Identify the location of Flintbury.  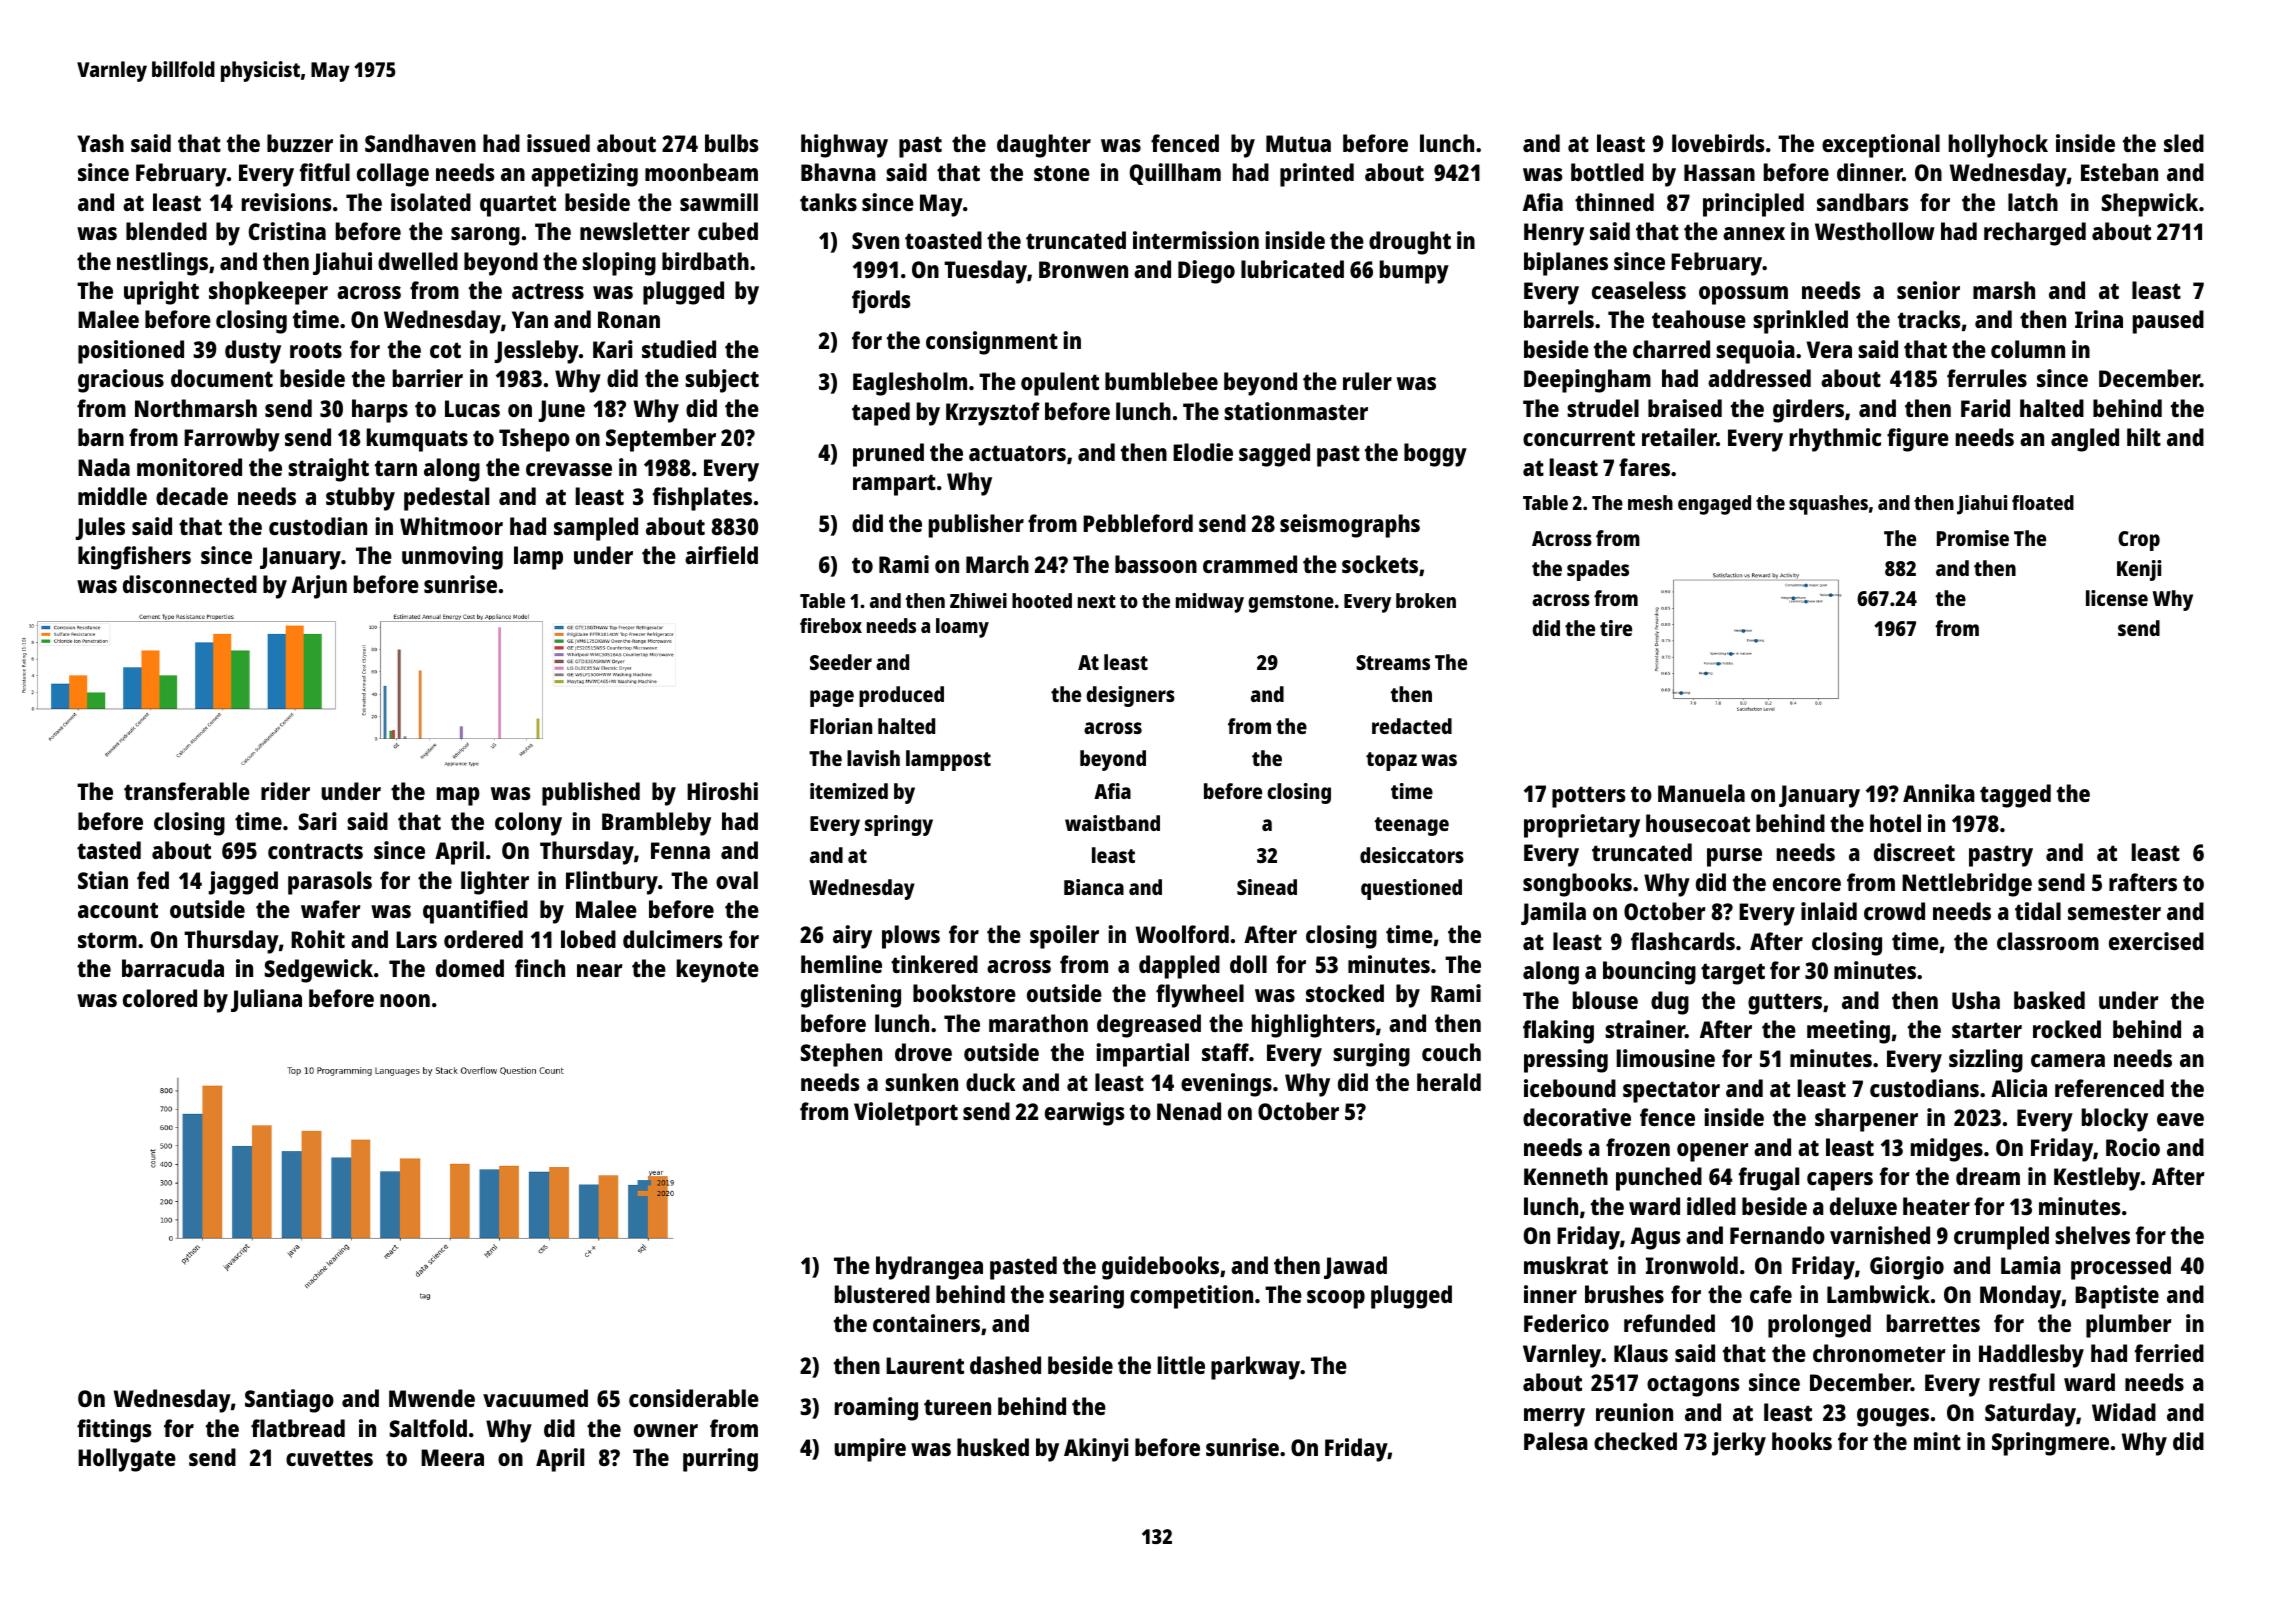
(612, 883).
